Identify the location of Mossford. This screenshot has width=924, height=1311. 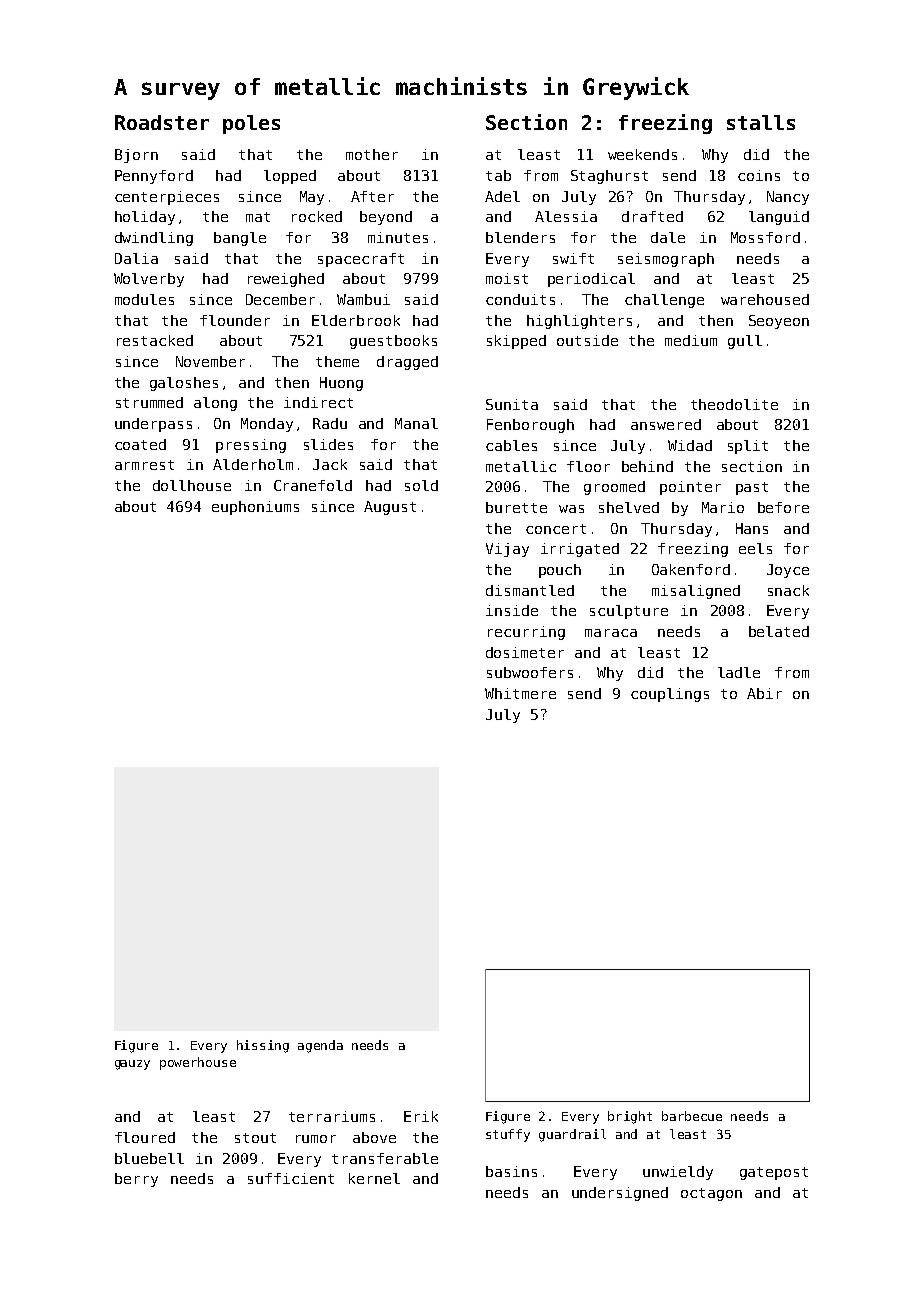
(765, 237).
